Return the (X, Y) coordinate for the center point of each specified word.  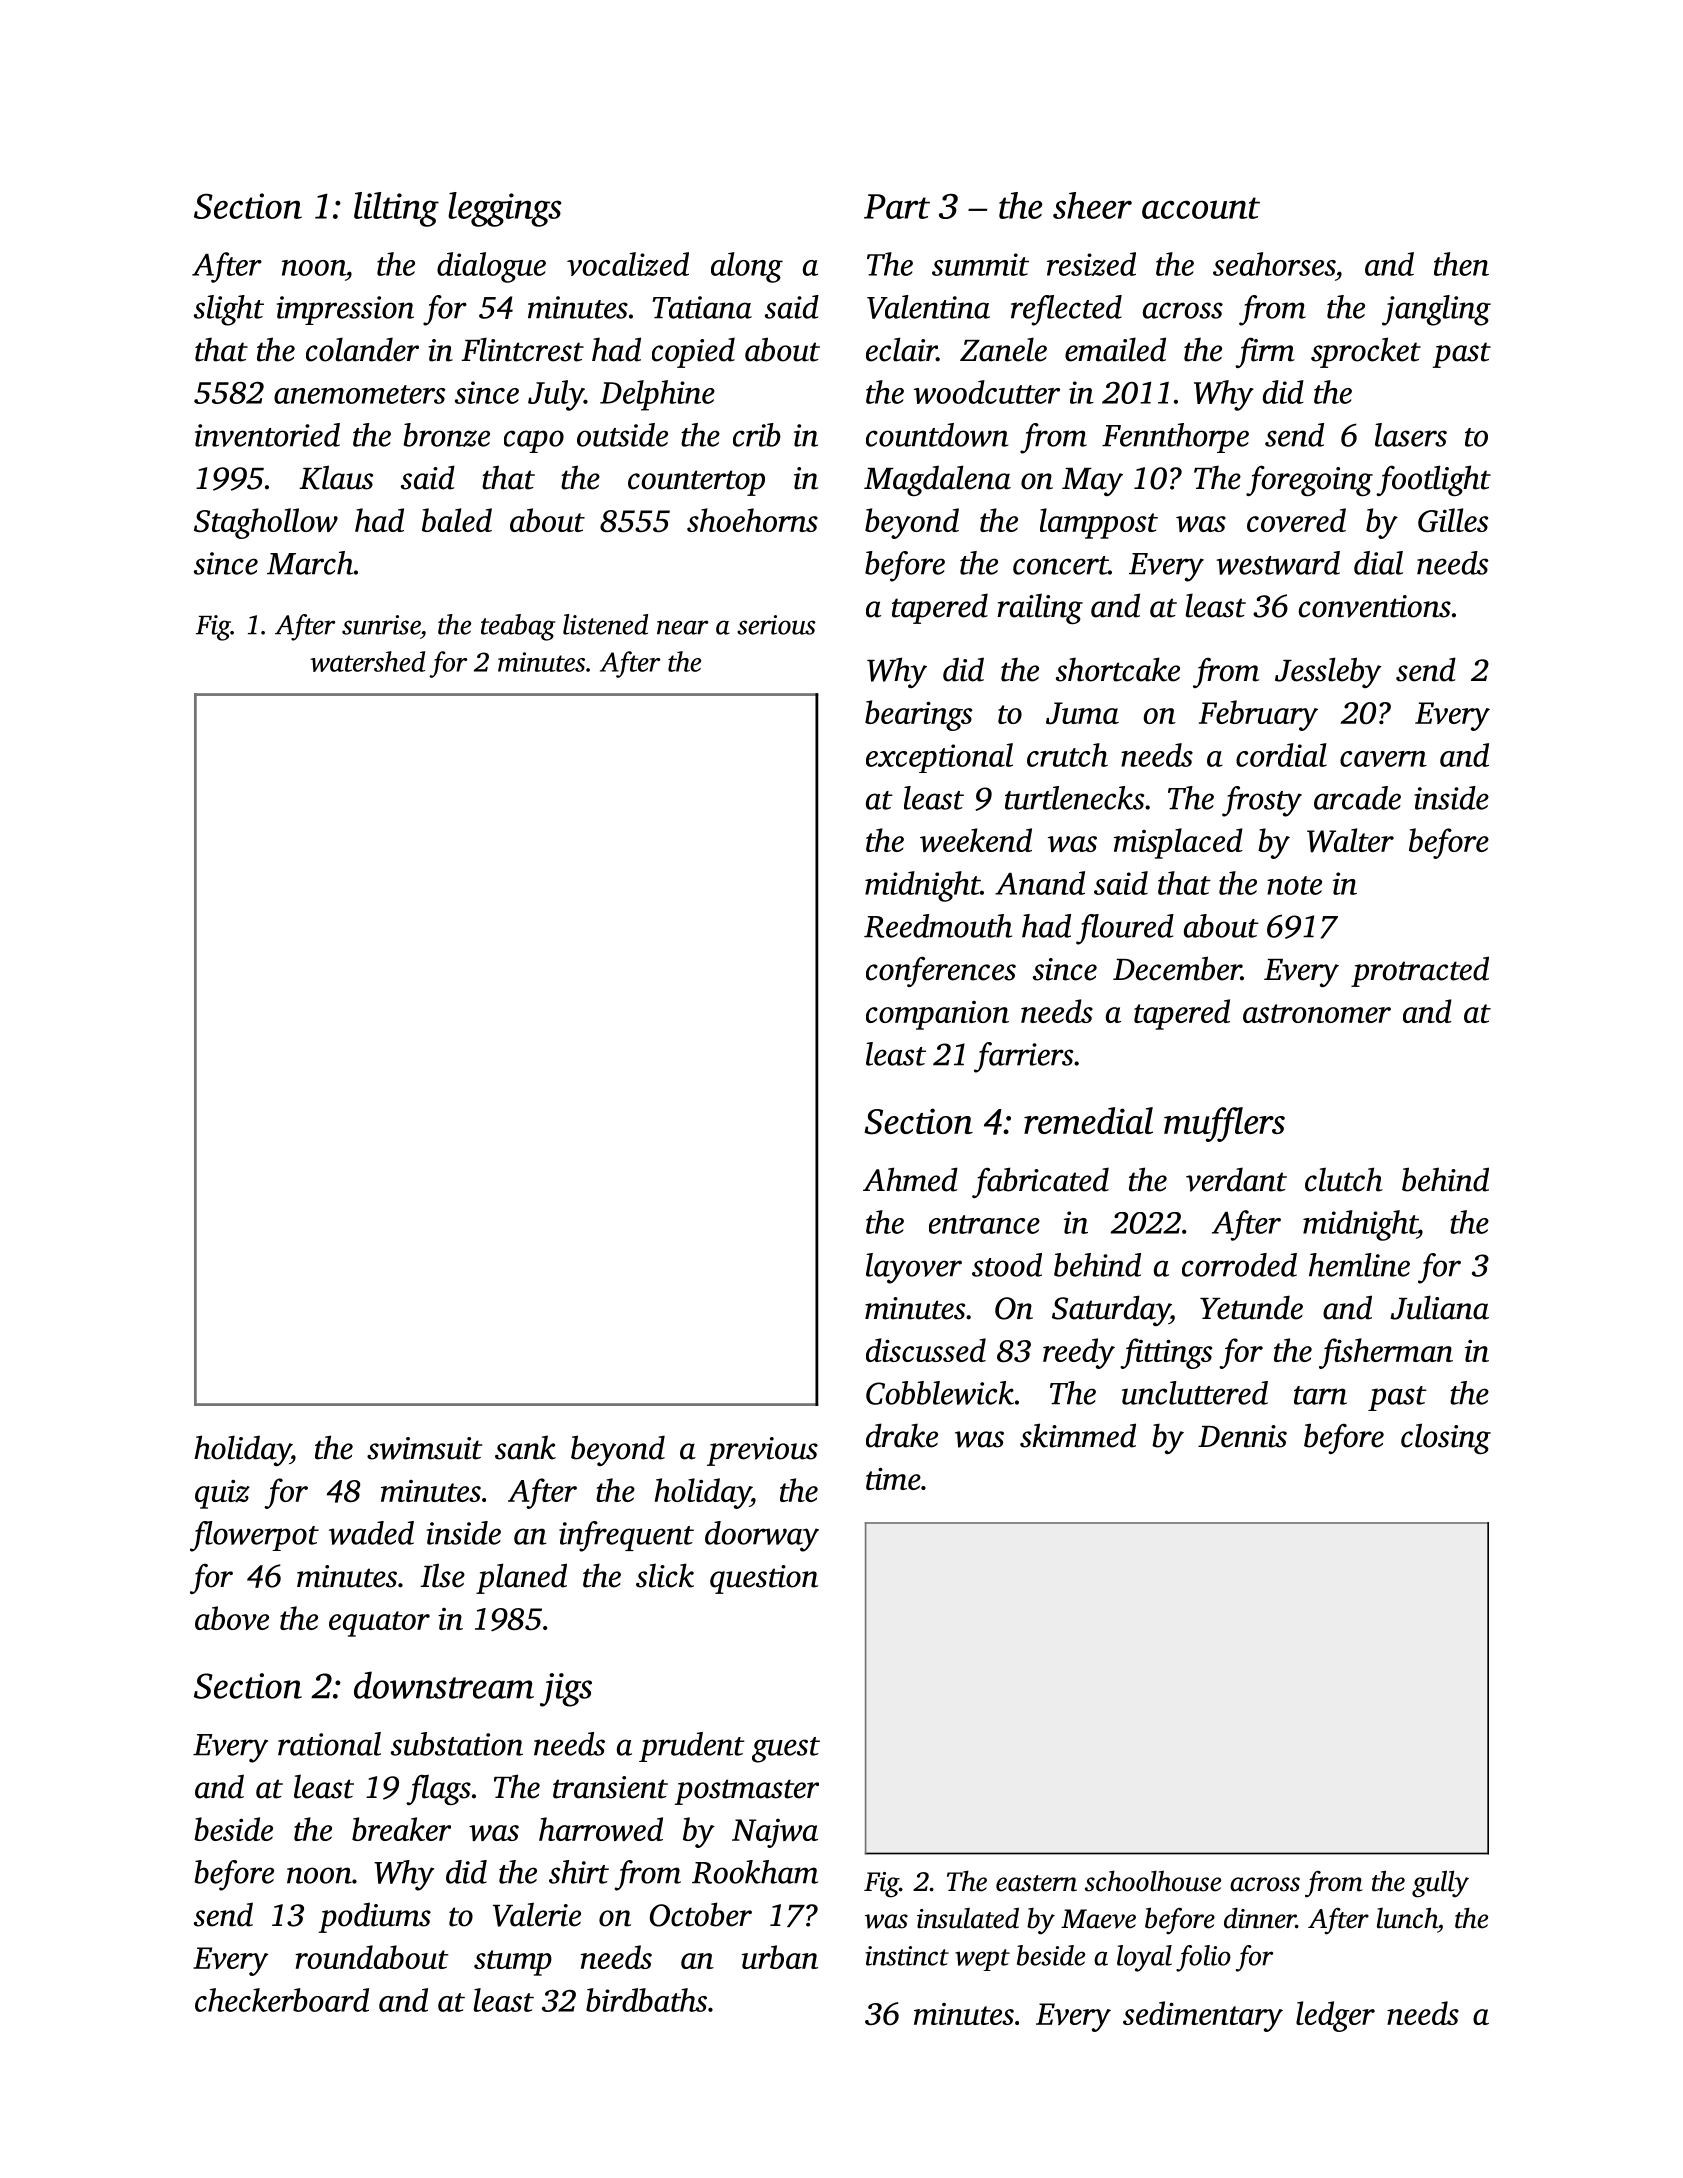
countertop (696, 483)
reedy (1079, 1353)
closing (1446, 1438)
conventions (1375, 606)
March (310, 563)
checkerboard (282, 2000)
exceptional (939, 758)
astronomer (1317, 1013)
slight (229, 310)
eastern (1036, 1883)
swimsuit (424, 1448)
